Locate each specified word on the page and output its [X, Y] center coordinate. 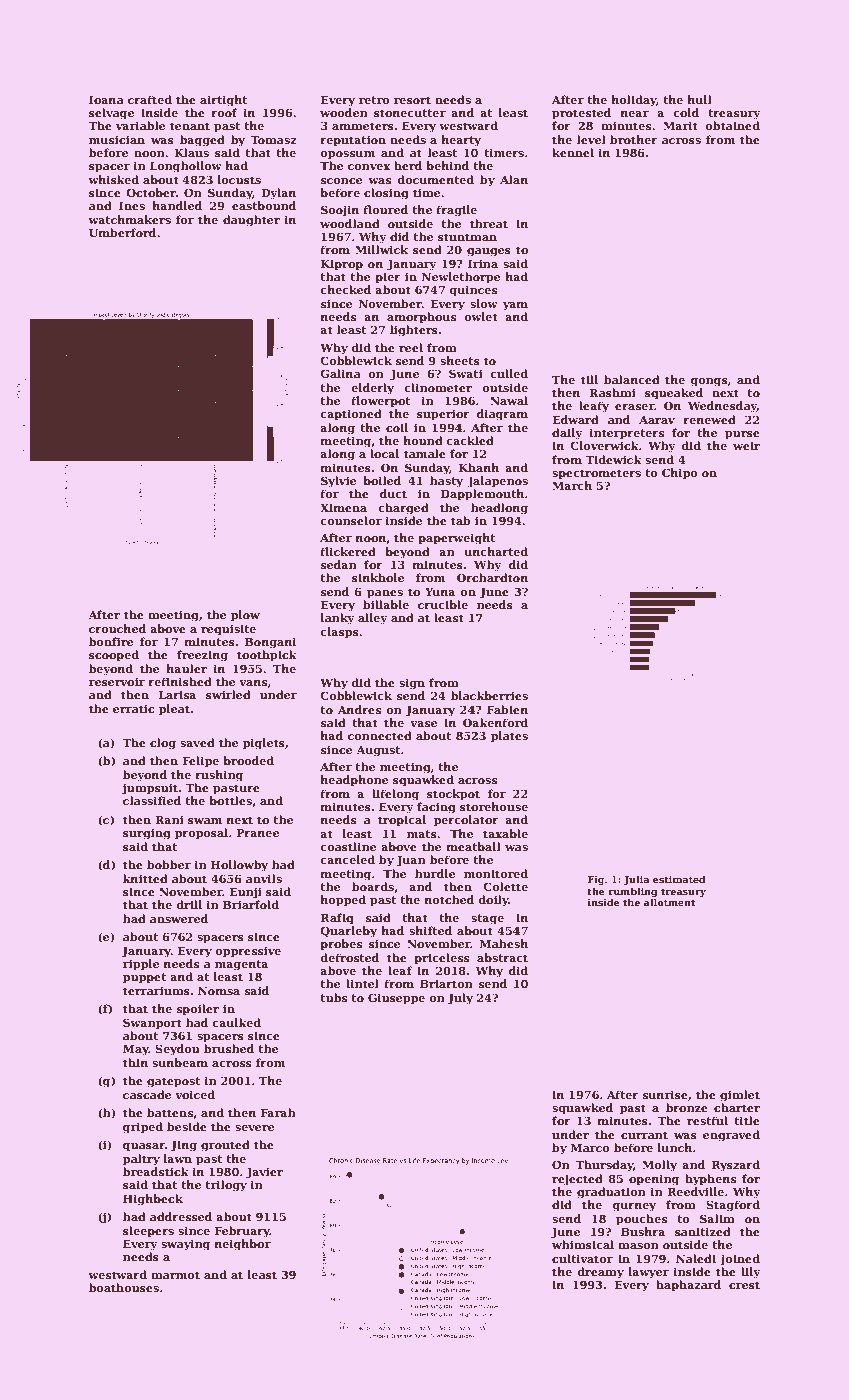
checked [345, 289]
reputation [353, 141]
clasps [339, 633]
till [589, 379]
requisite [228, 630]
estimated [679, 879]
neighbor [242, 1245]
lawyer [649, 1273]
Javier [264, 1173]
